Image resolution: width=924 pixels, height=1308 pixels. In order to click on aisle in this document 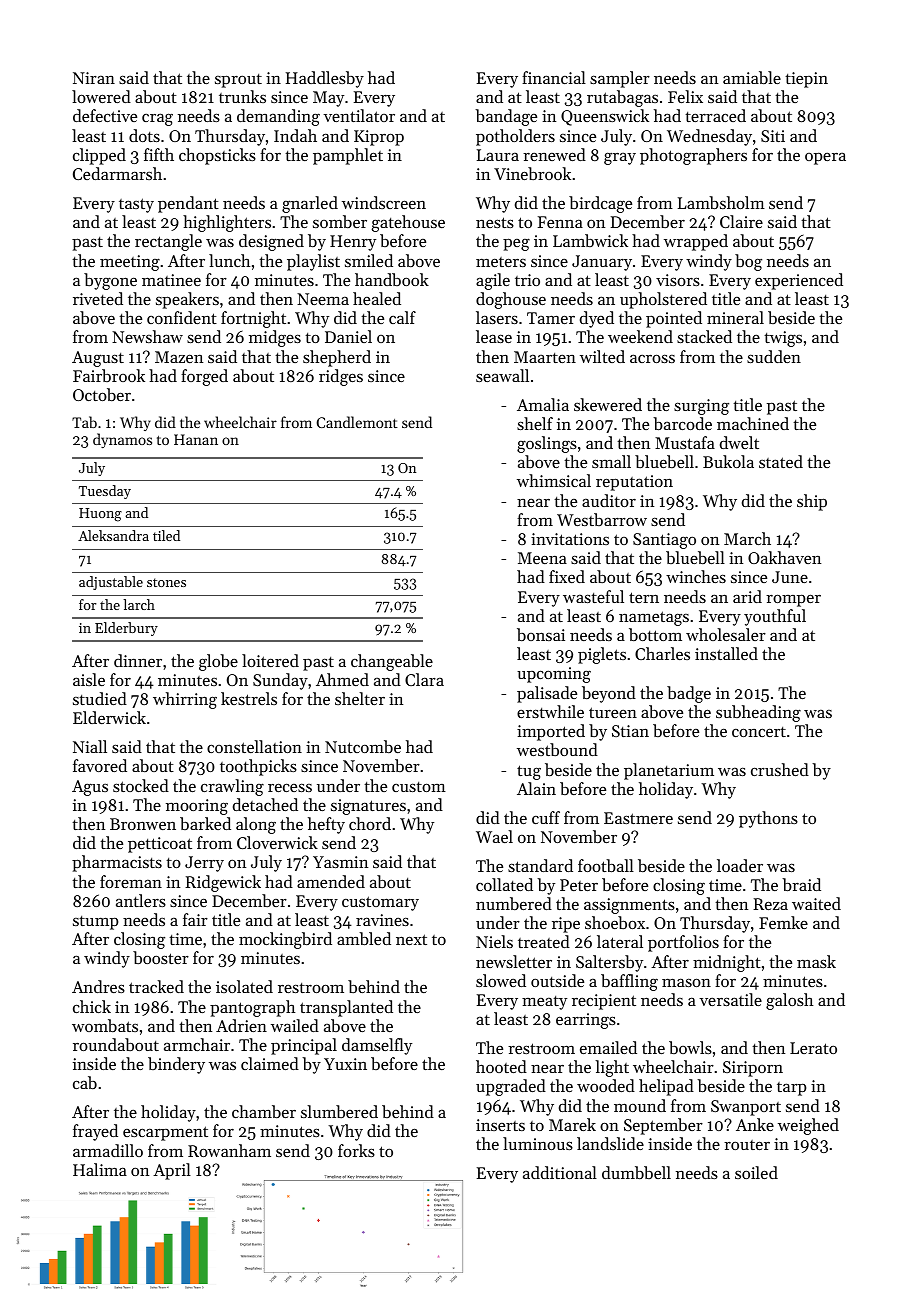, I will do `click(89, 679)`.
